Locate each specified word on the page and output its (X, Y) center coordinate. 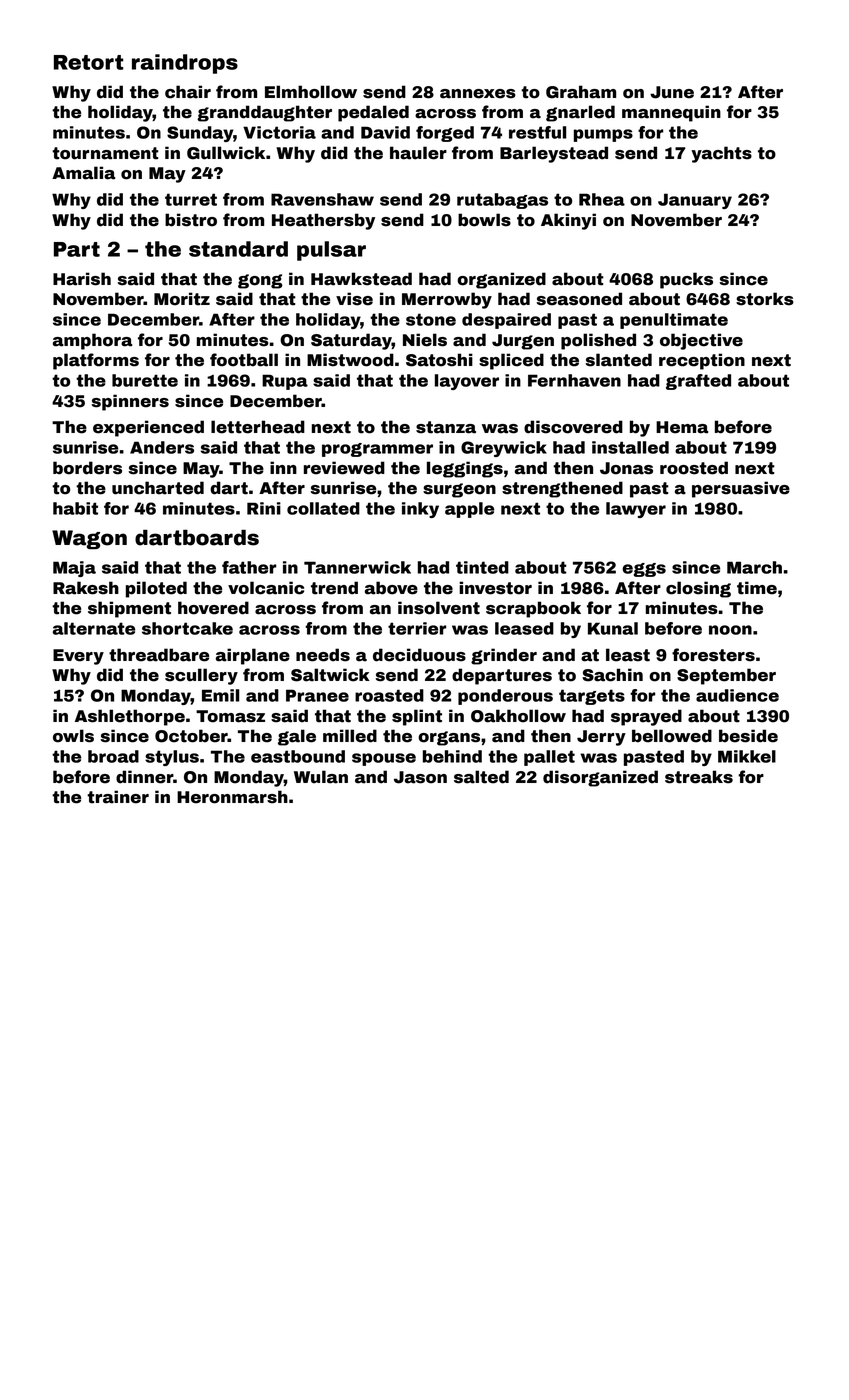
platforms (96, 361)
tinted (482, 567)
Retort (88, 62)
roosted (694, 468)
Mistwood (350, 360)
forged (445, 134)
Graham (581, 92)
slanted (619, 360)
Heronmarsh (232, 797)
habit (75, 508)
